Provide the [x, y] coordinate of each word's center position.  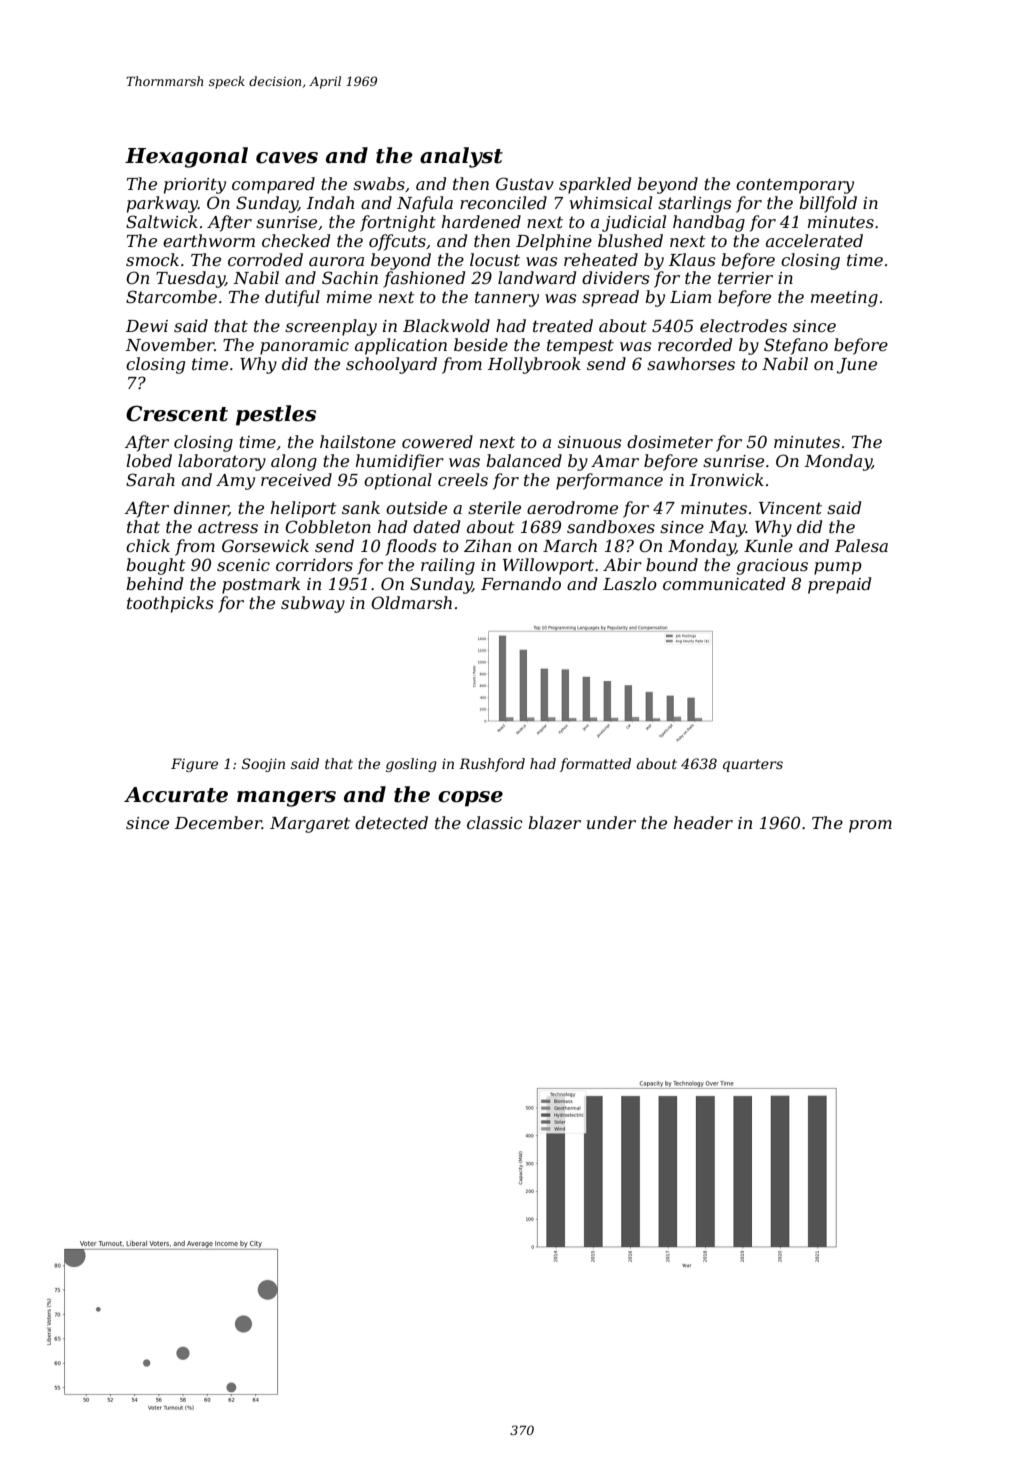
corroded [265, 259]
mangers [286, 799]
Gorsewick [265, 545]
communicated [724, 583]
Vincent [790, 508]
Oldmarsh [411, 602]
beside [481, 344]
